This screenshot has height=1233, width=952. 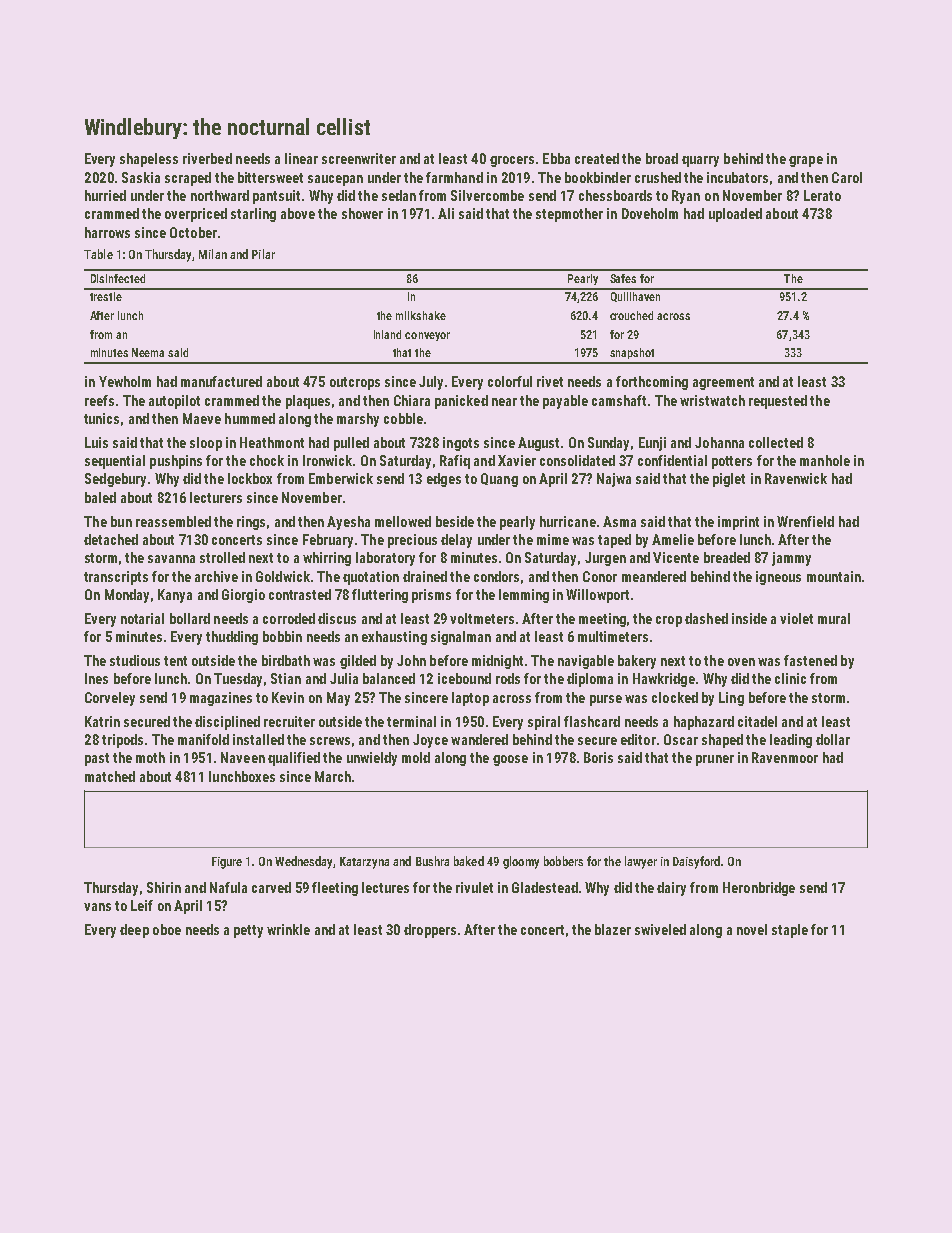 I want to click on birdbath, so click(x=286, y=660).
